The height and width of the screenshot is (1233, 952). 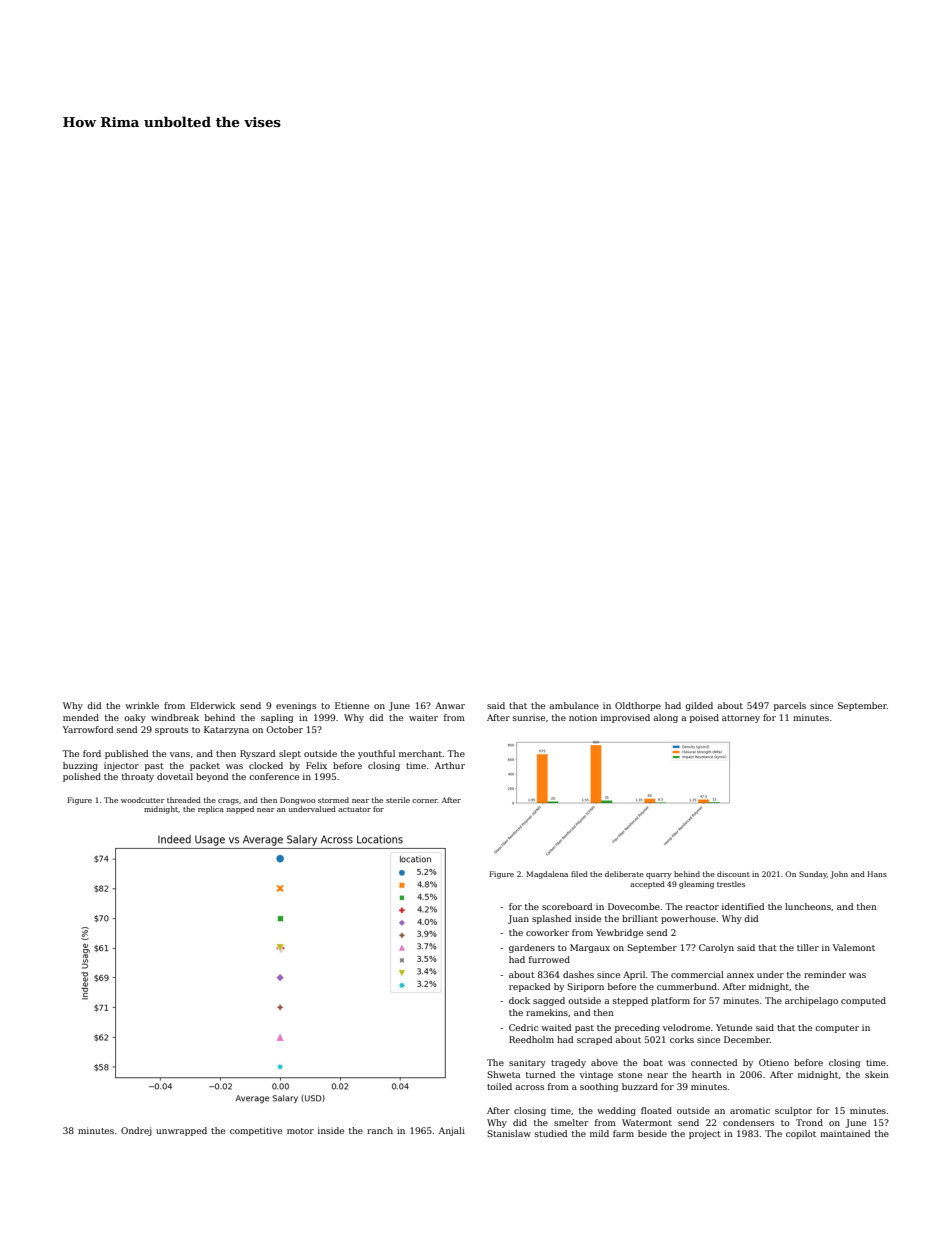 What do you see at coordinates (624, 874) in the screenshot?
I see `deliberate` at bounding box center [624, 874].
